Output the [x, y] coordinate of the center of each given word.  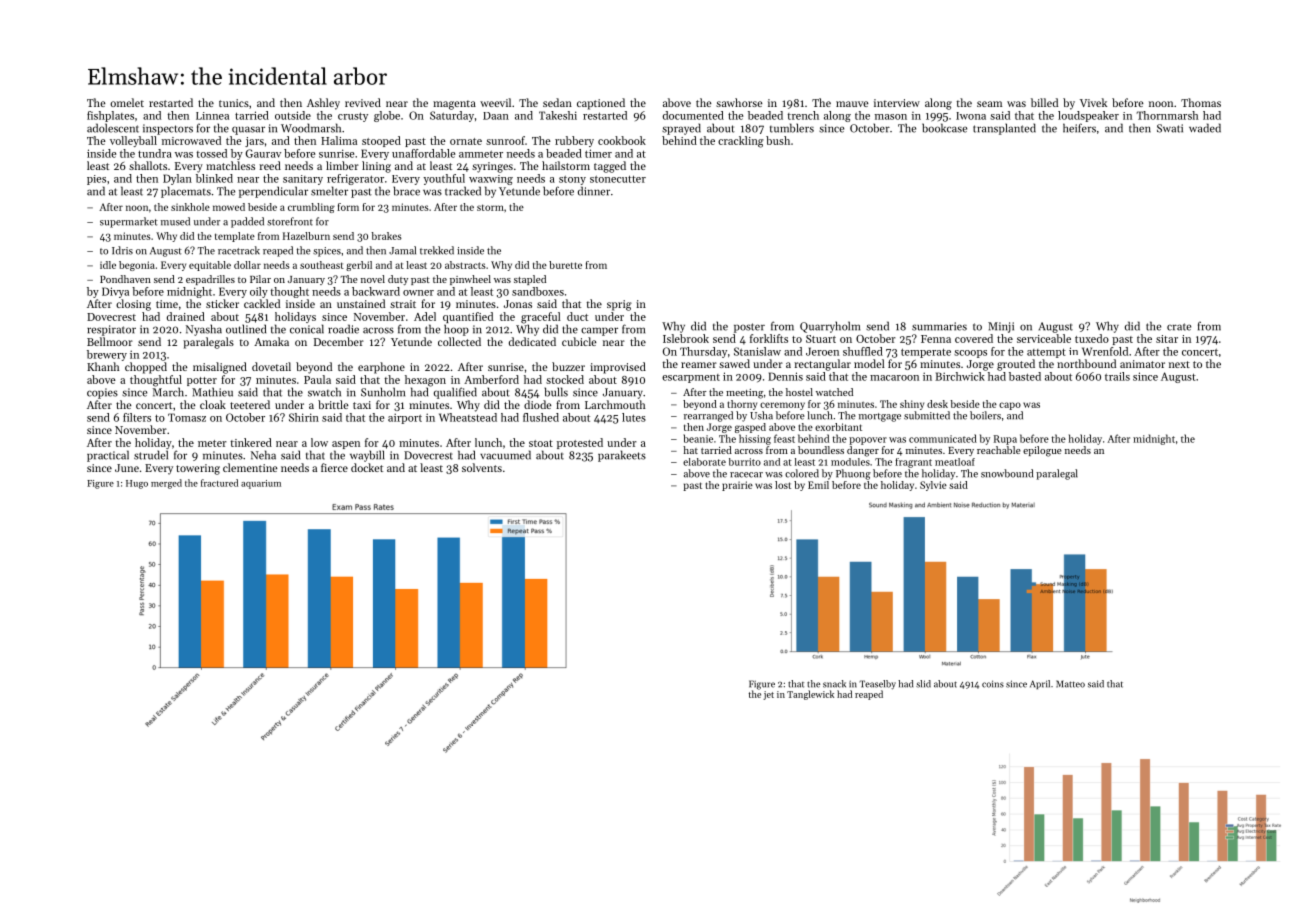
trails [1117, 376]
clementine [250, 467]
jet [768, 695]
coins [993, 684]
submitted [927, 415]
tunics [234, 103]
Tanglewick [810, 695]
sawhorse [739, 102]
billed [1044, 102]
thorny [742, 405]
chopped [146, 368]
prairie [737, 486]
